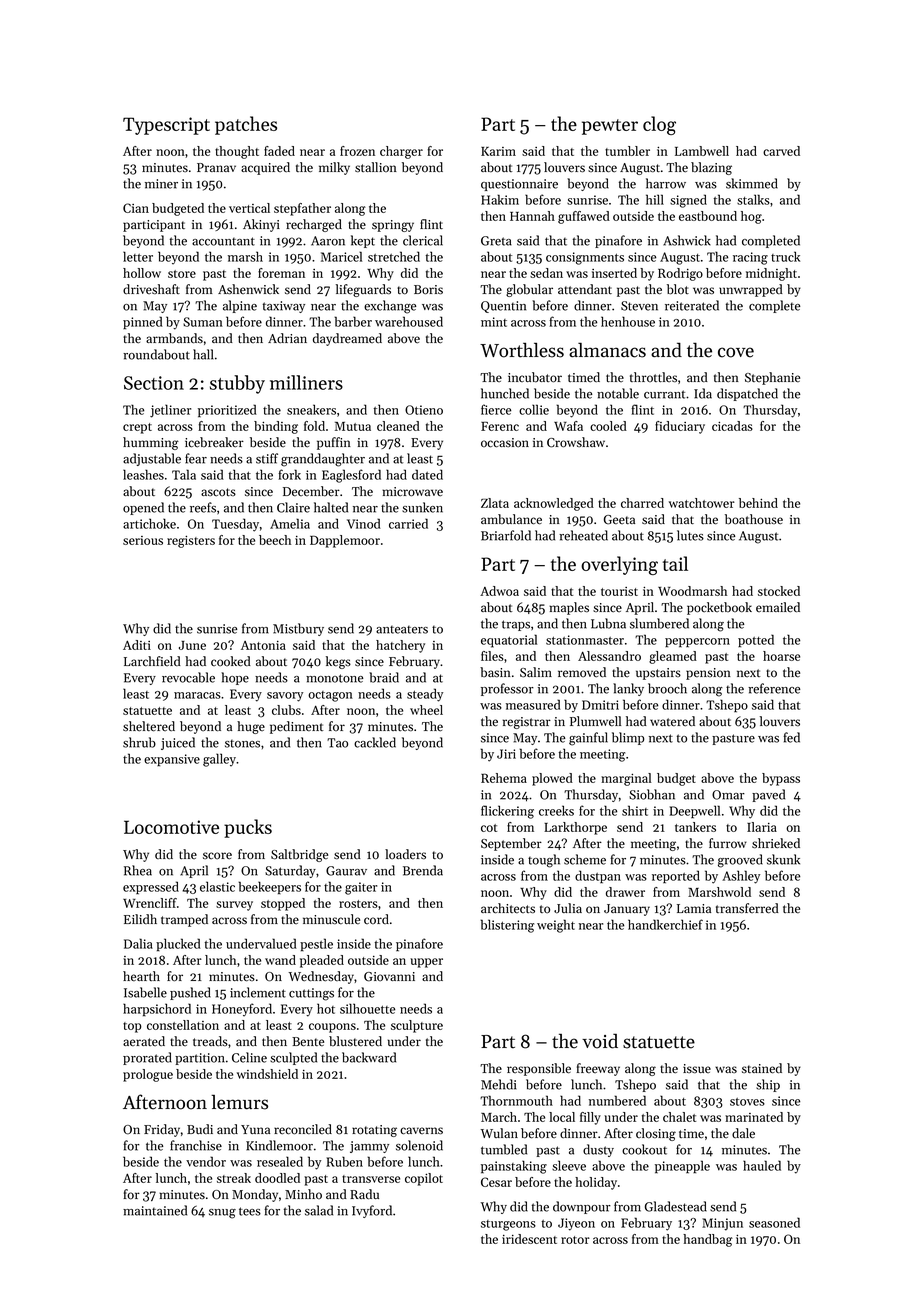  Describe the element at coordinates (149, 726) in the image. I see `sheltered` at that location.
